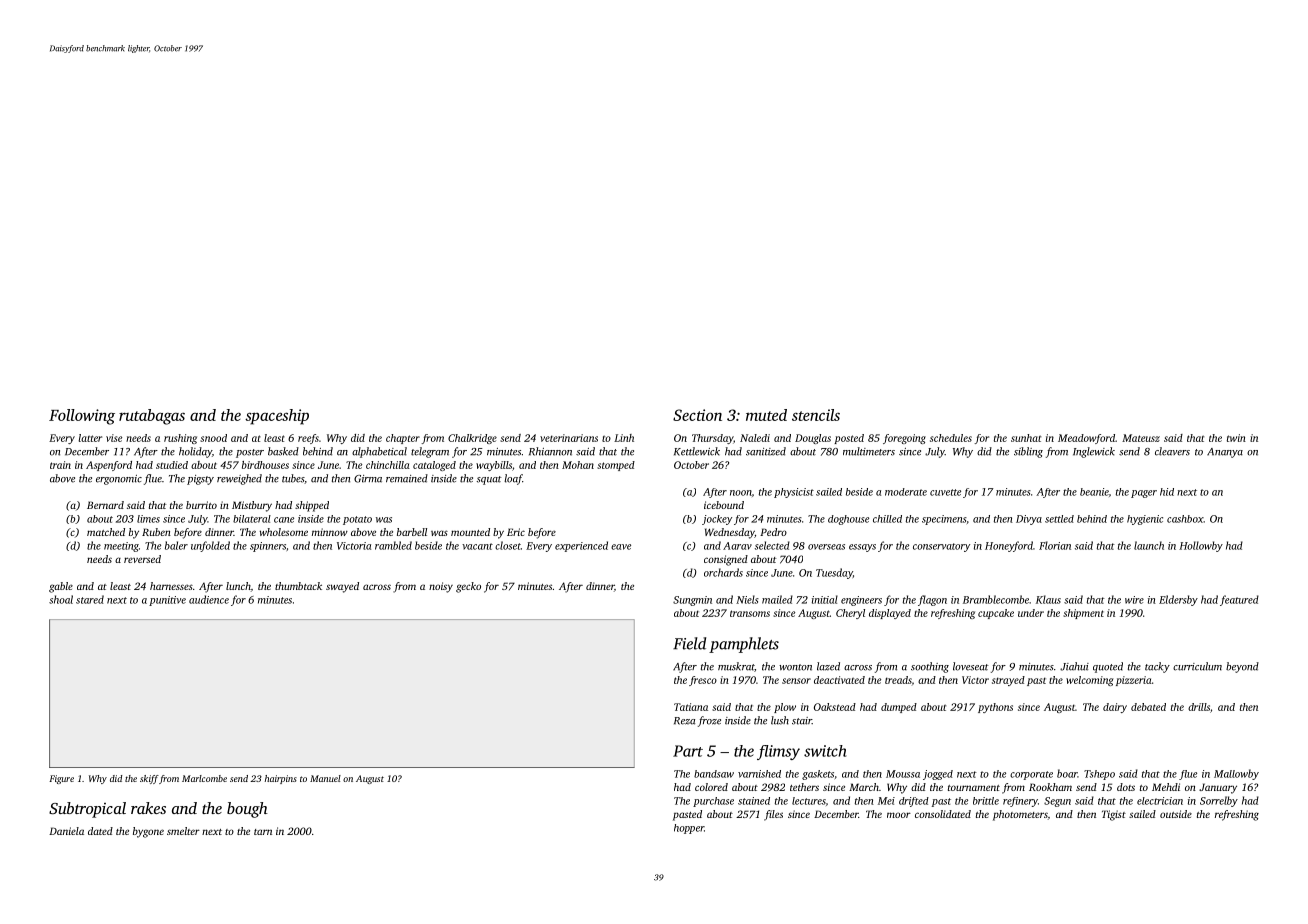  What do you see at coordinates (714, 774) in the image?
I see `bandsaw` at bounding box center [714, 774].
